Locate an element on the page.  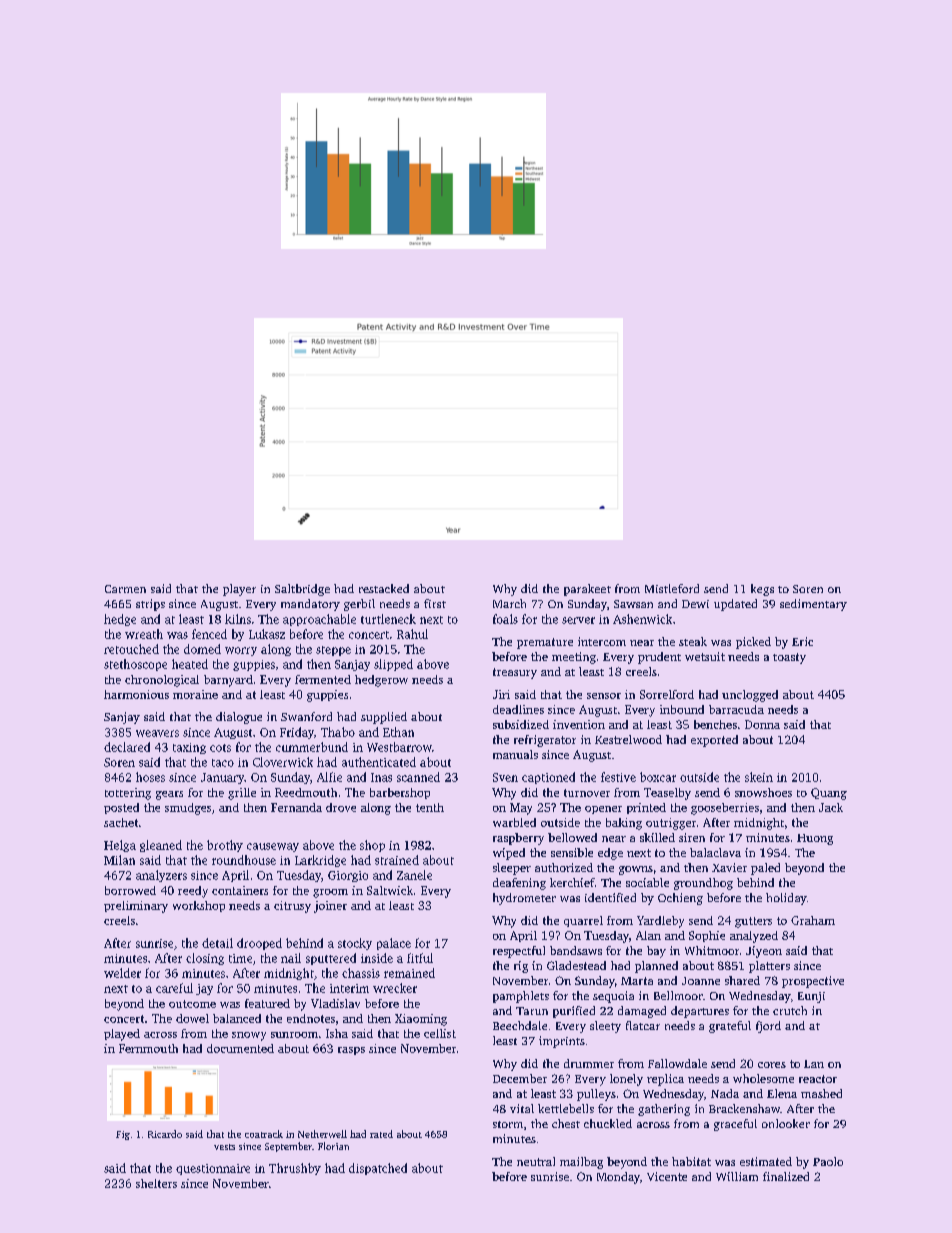
foals is located at coordinates (505, 619).
